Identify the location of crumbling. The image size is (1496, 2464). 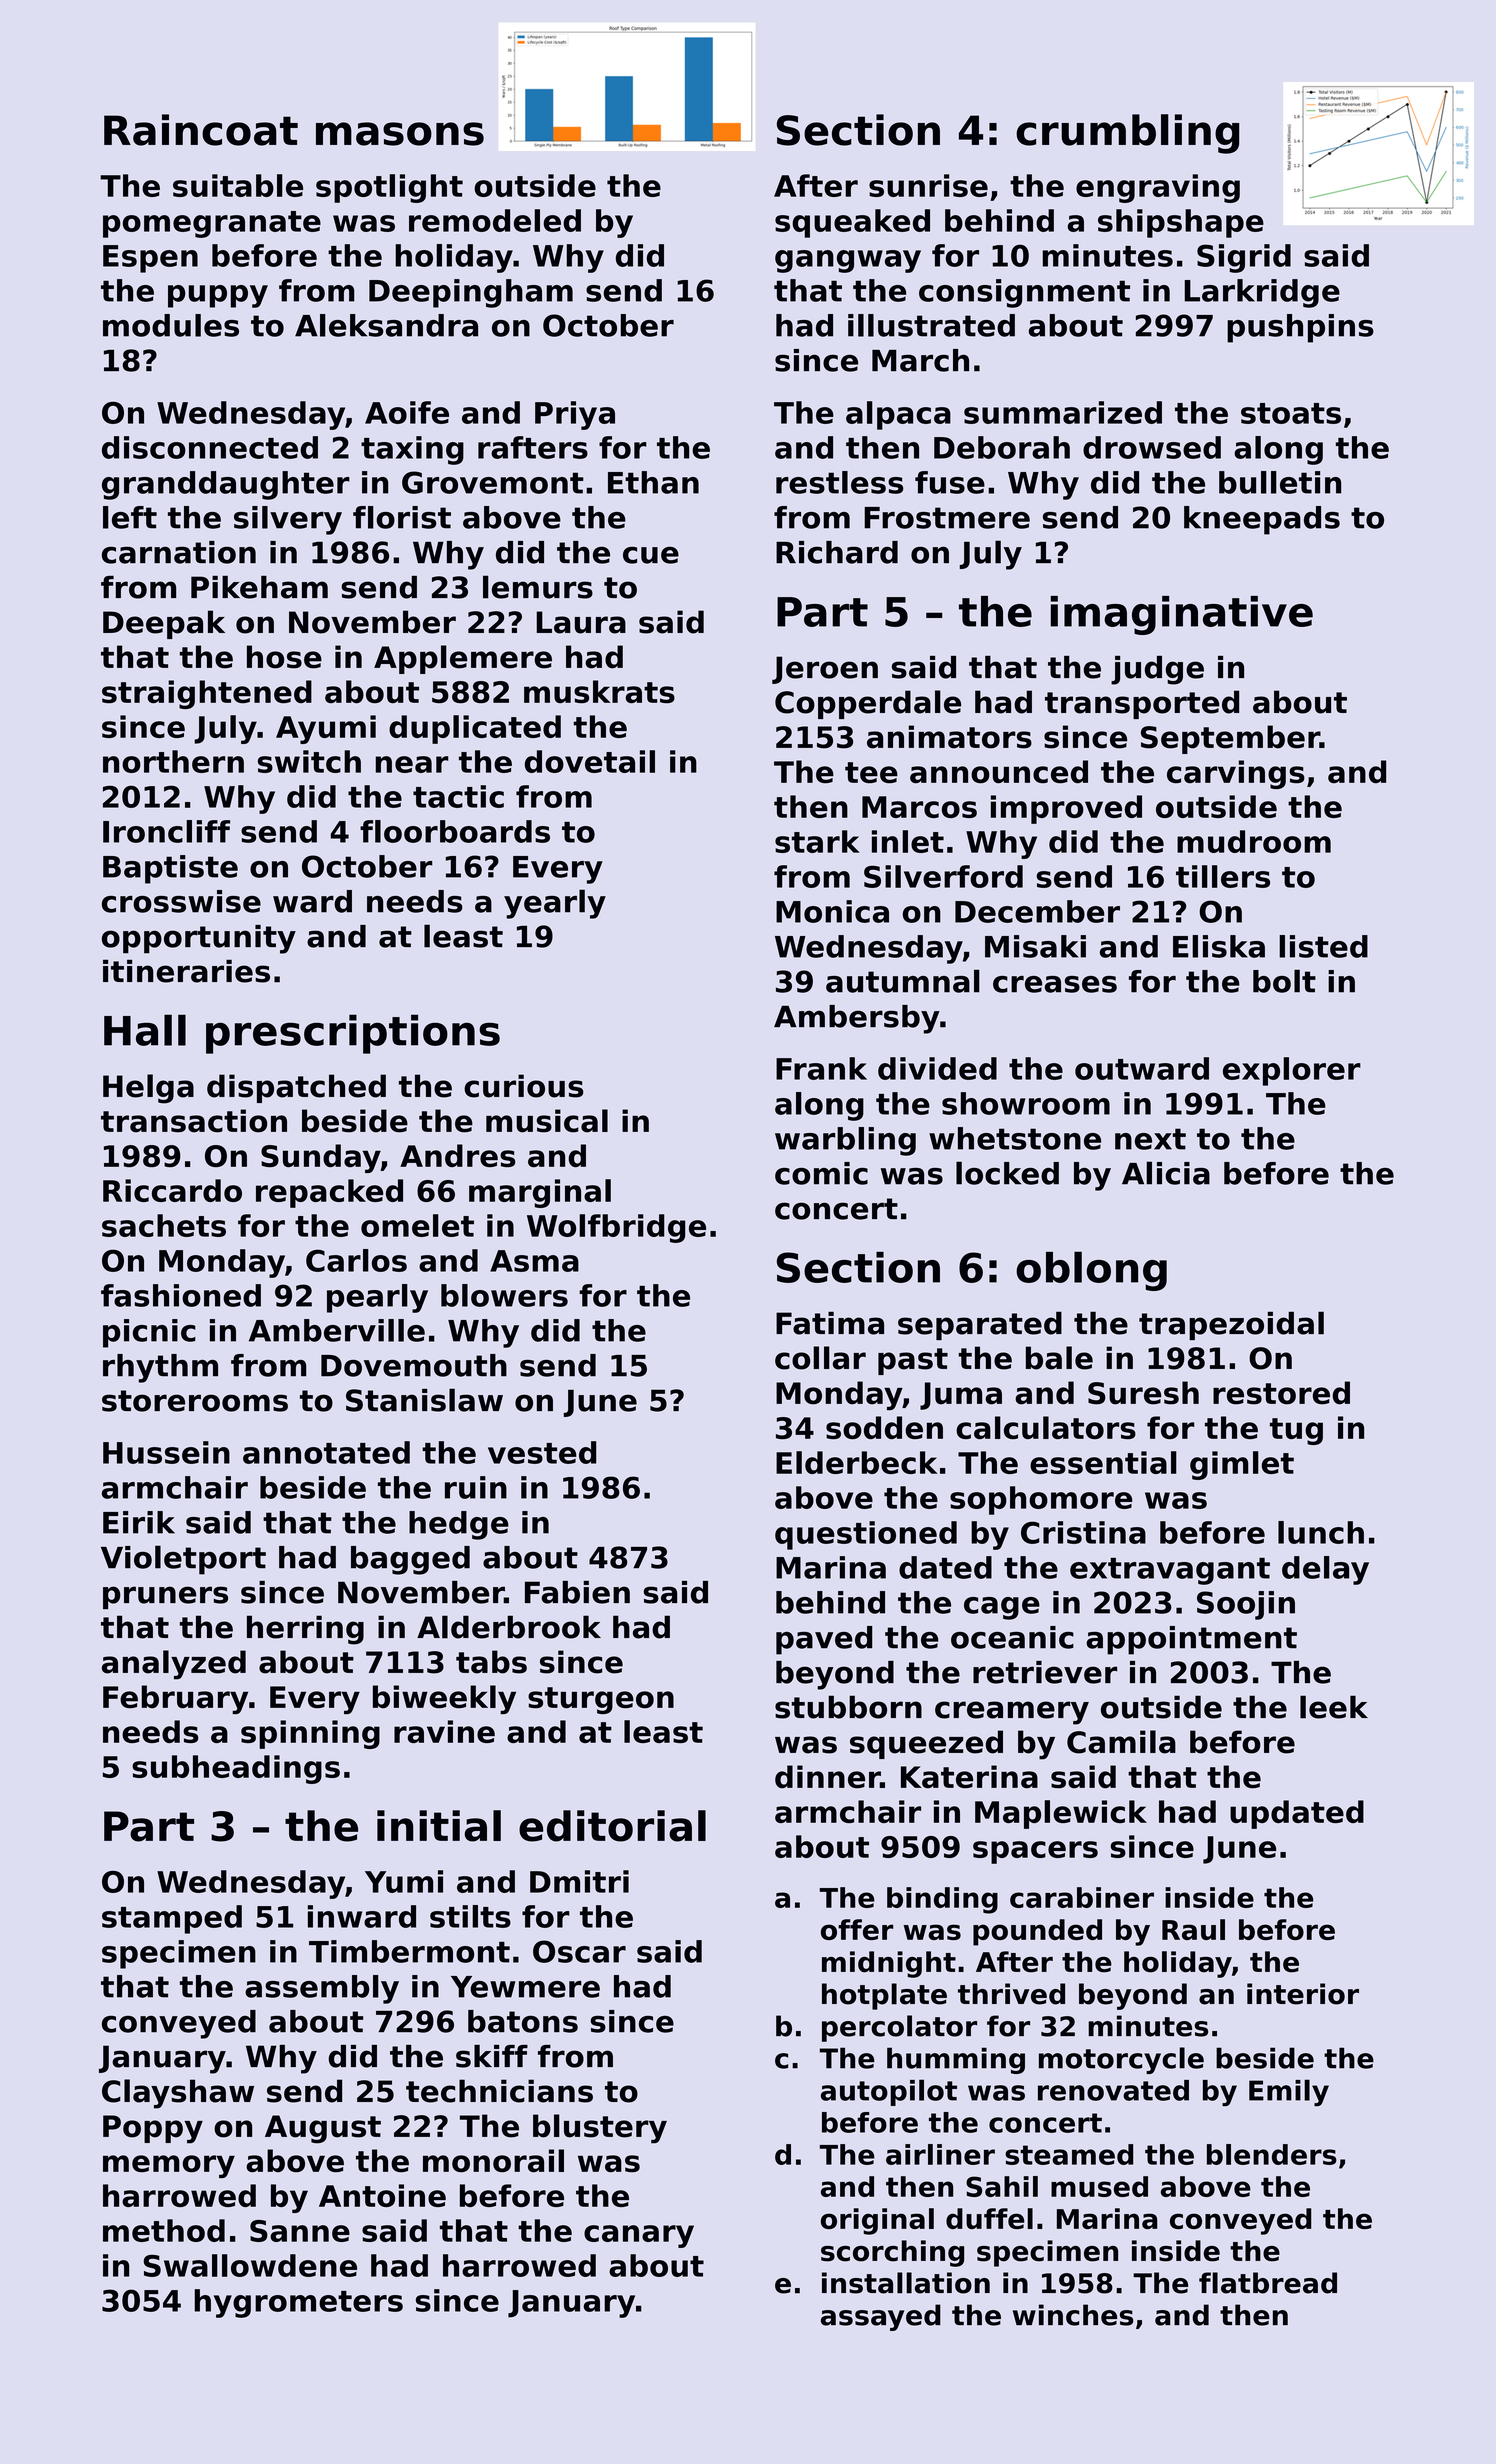
(1127, 134).
